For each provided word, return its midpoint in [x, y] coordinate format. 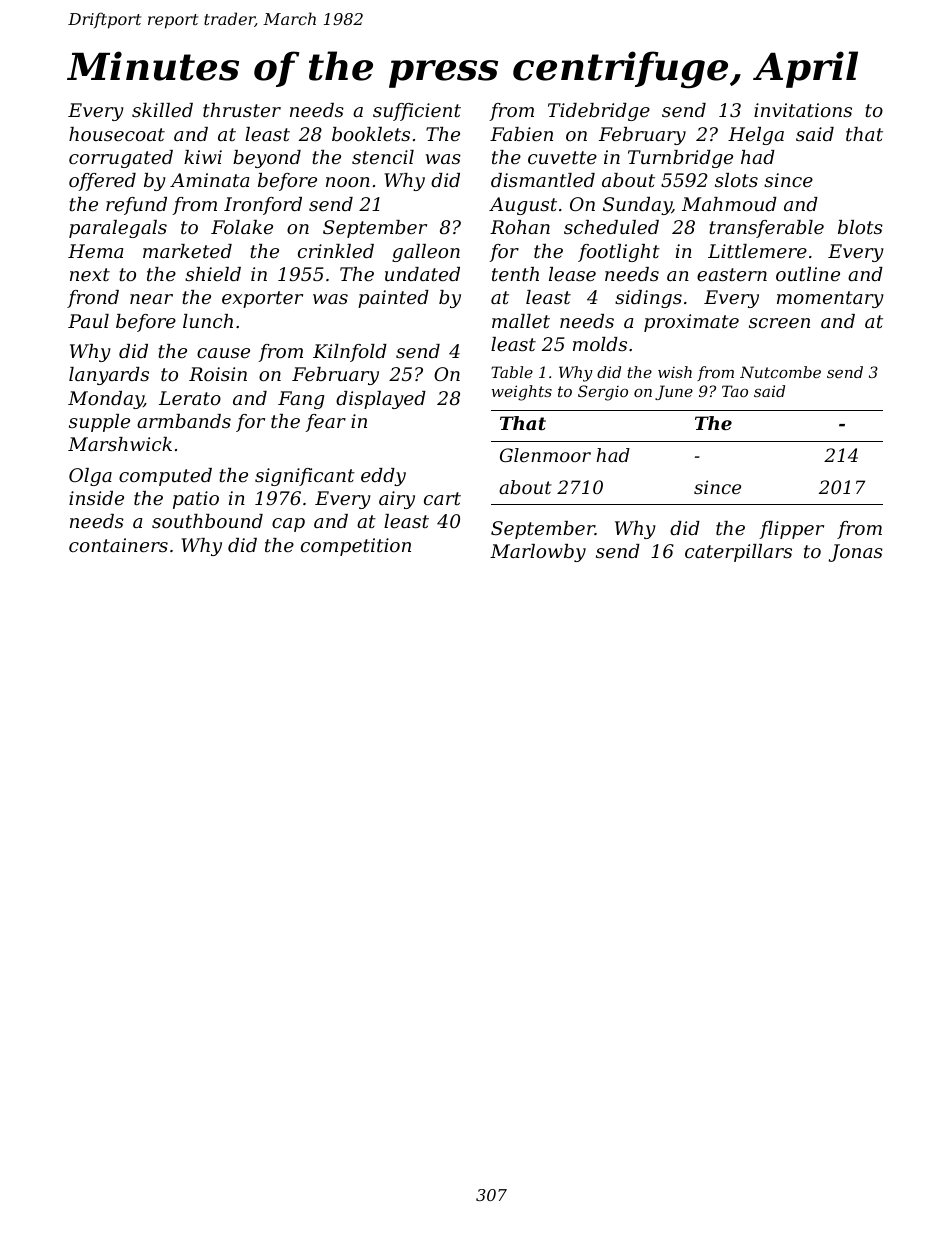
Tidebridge [599, 112]
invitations [803, 110]
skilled [162, 110]
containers [118, 545]
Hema [95, 251]
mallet [521, 321]
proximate [691, 323]
